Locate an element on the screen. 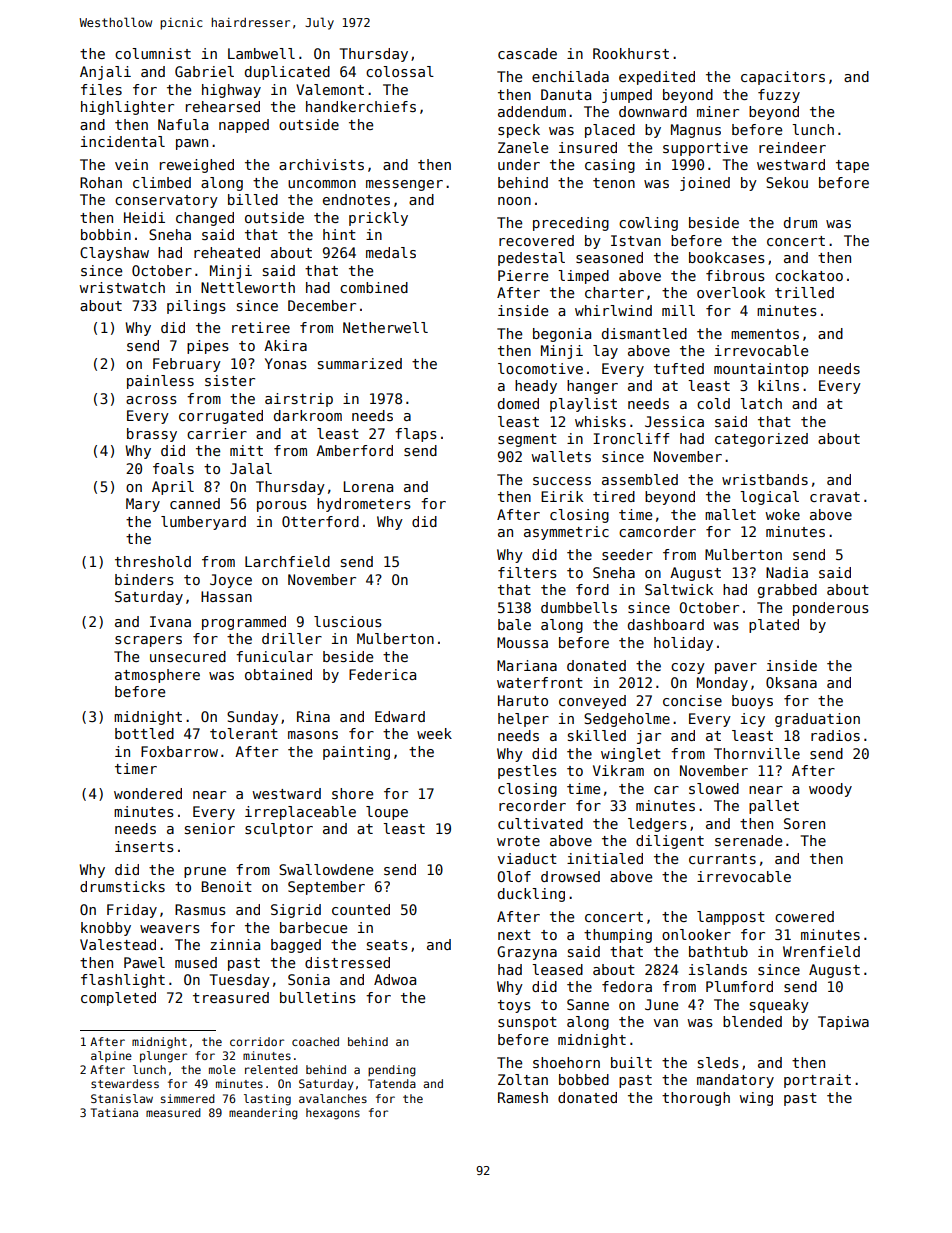 The width and height of the screenshot is (952, 1233). hydrometers is located at coordinates (364, 505).
